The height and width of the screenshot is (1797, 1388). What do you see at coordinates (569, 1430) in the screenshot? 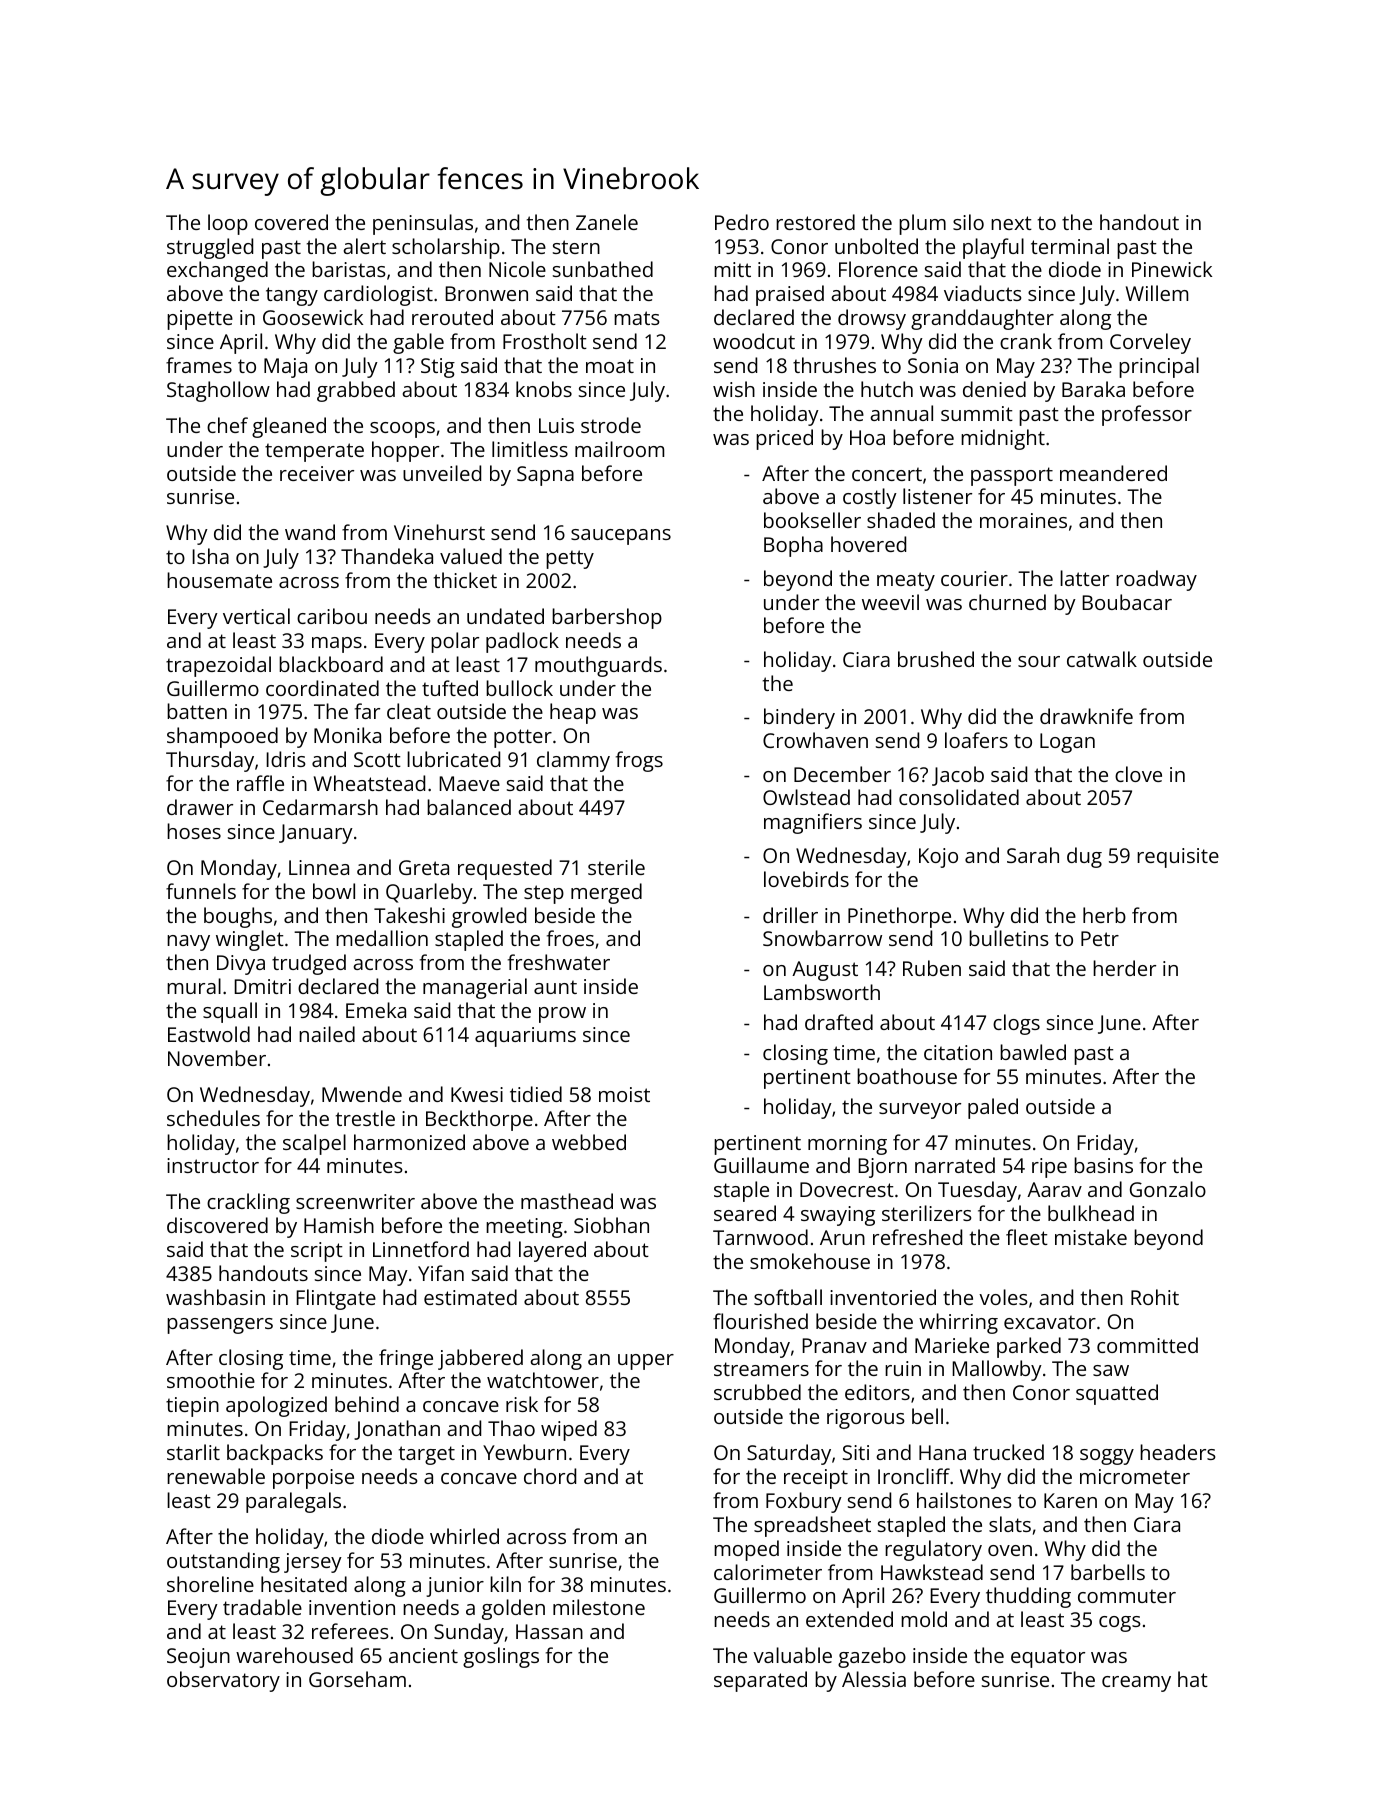
I see `wiped` at bounding box center [569, 1430].
